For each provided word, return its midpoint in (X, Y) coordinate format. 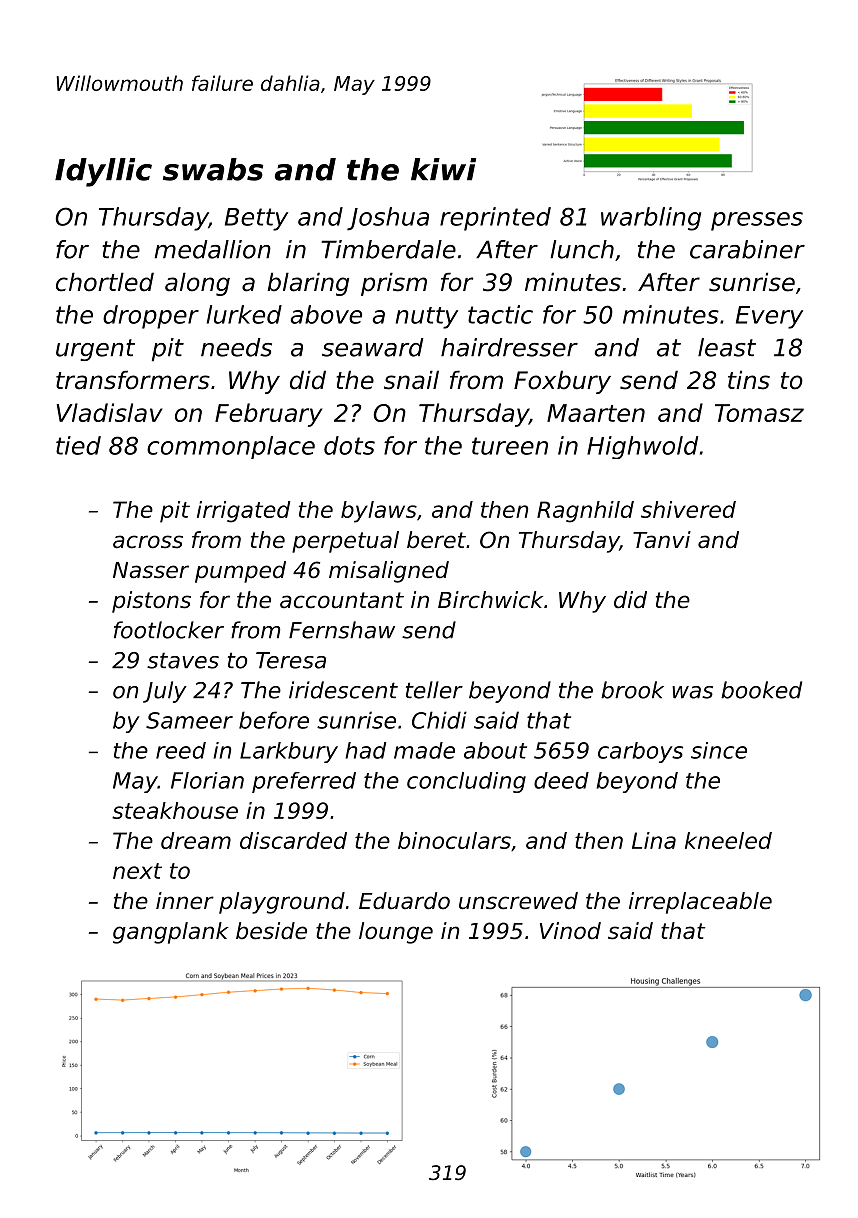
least (727, 347)
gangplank (171, 933)
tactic (500, 314)
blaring (308, 284)
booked (761, 690)
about (495, 750)
